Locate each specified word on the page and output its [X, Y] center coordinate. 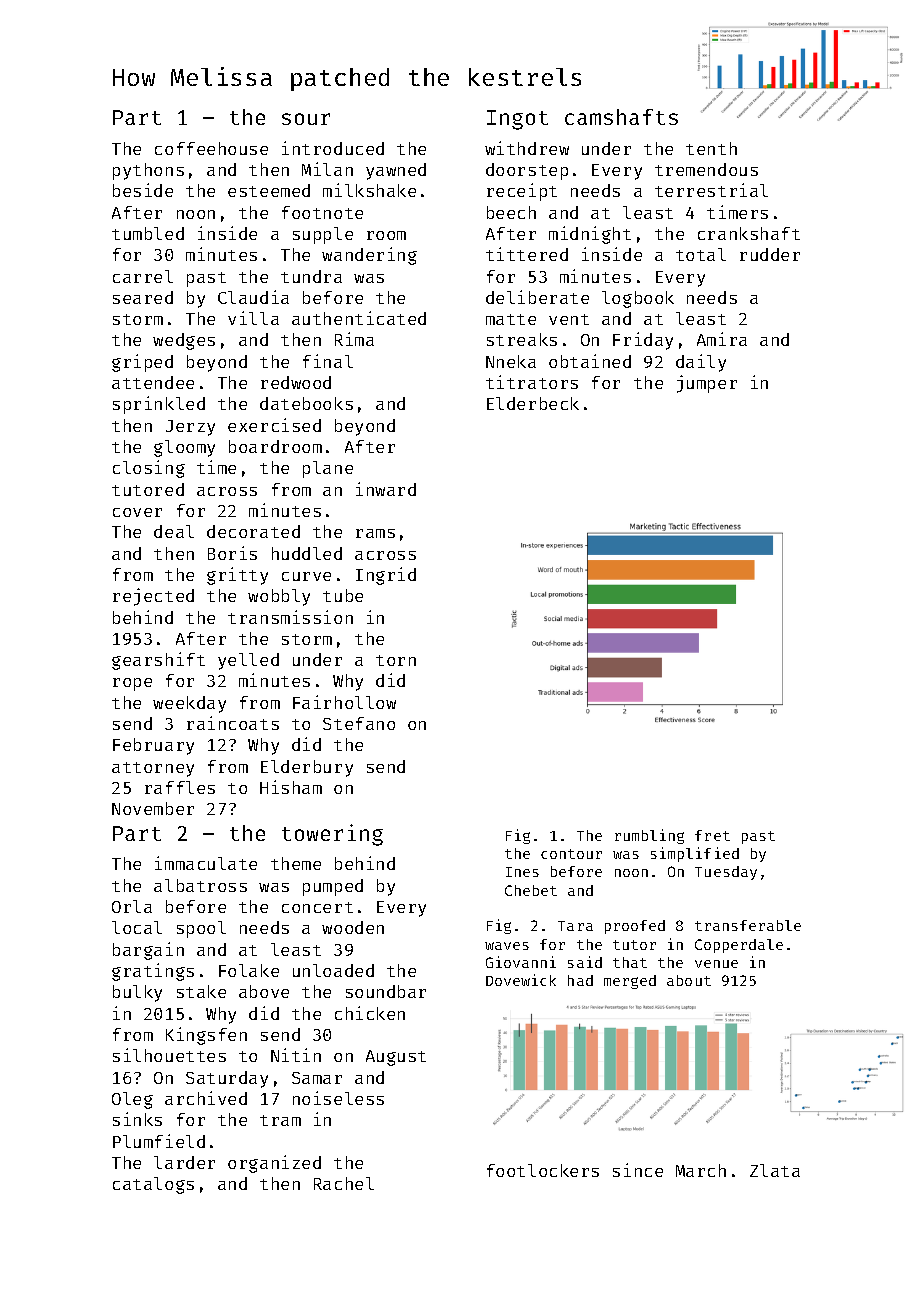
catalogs [153, 1185]
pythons [148, 171]
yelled [248, 661]
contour [571, 854]
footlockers [543, 1170]
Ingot [517, 120]
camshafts [621, 117]
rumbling [649, 836]
